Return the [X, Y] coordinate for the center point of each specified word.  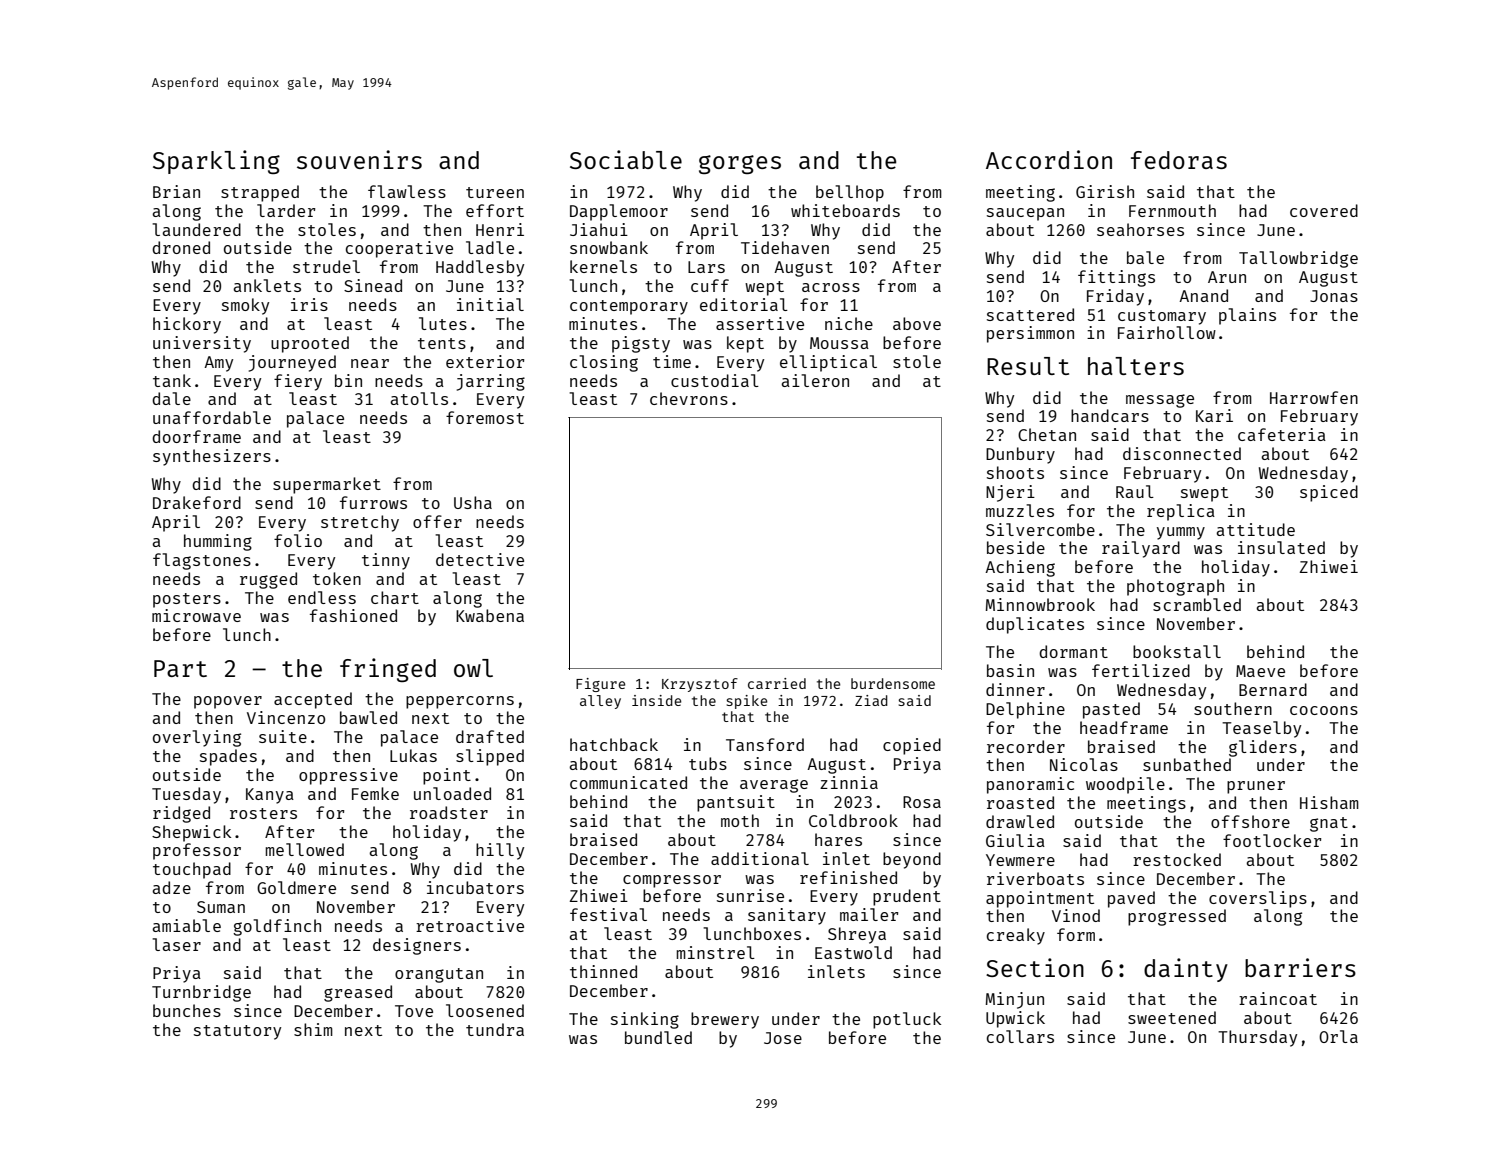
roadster [449, 812]
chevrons [689, 398]
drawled [1020, 821]
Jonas [1334, 296]
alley [600, 702]
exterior [485, 361]
